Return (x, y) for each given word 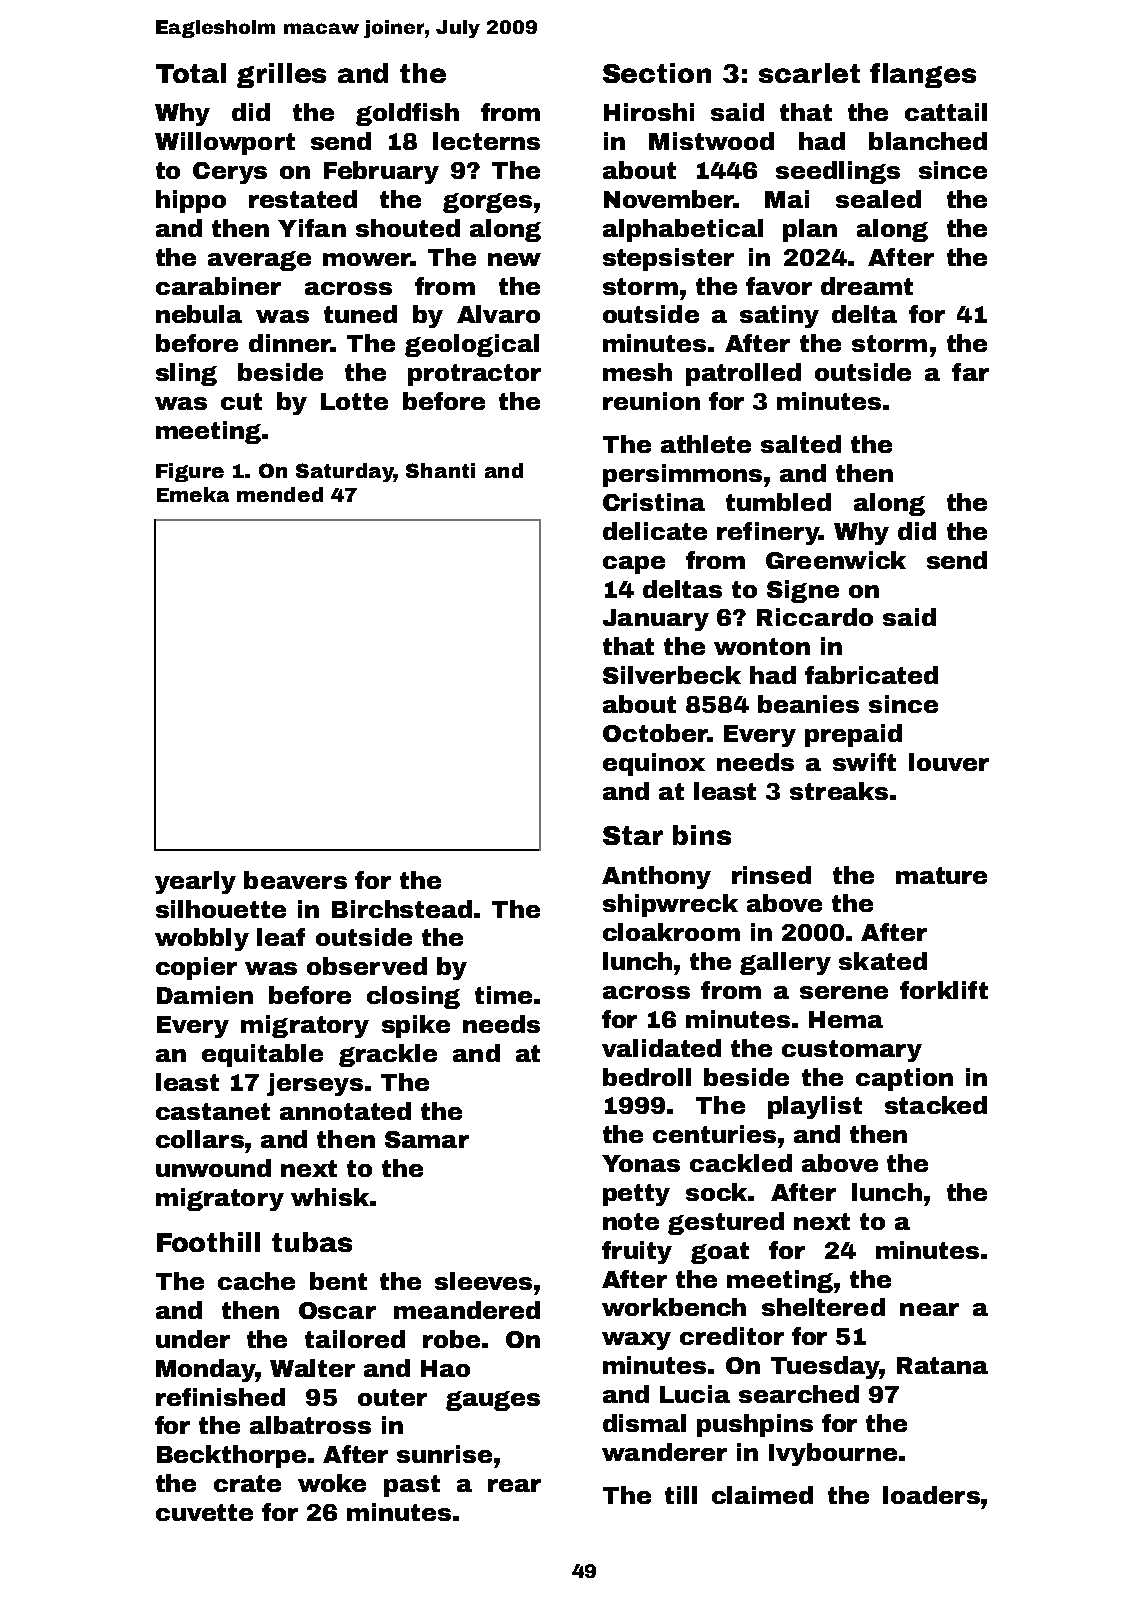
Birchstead (402, 909)
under (193, 1339)
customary (852, 1051)
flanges (923, 75)
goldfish (407, 114)
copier (196, 968)
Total (191, 73)
